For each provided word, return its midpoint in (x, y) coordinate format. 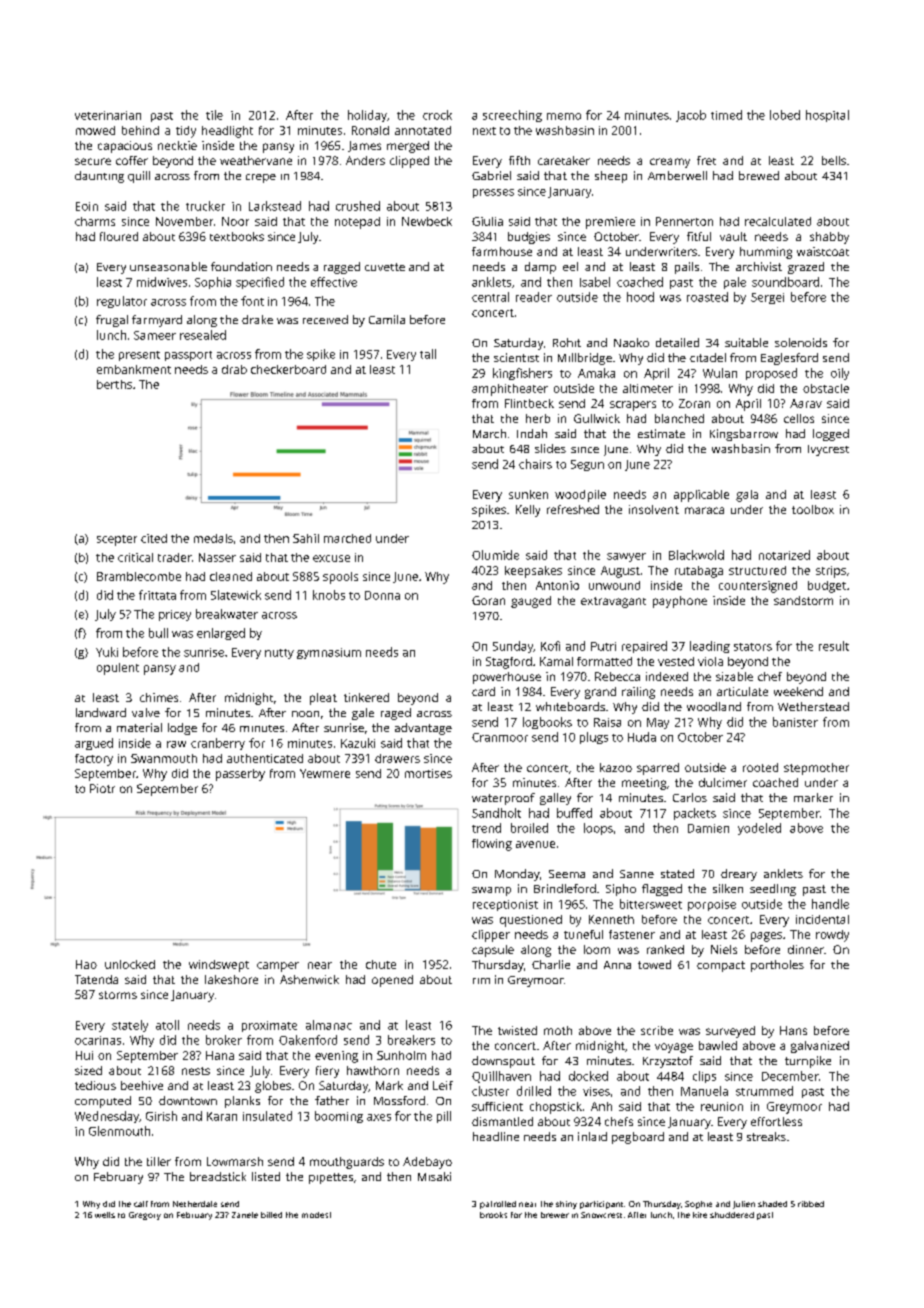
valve (146, 712)
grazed (806, 268)
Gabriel (491, 175)
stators (753, 647)
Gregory (145, 1216)
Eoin (87, 206)
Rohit (567, 342)
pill (444, 1117)
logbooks (547, 723)
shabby (829, 238)
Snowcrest (601, 1215)
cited (154, 538)
